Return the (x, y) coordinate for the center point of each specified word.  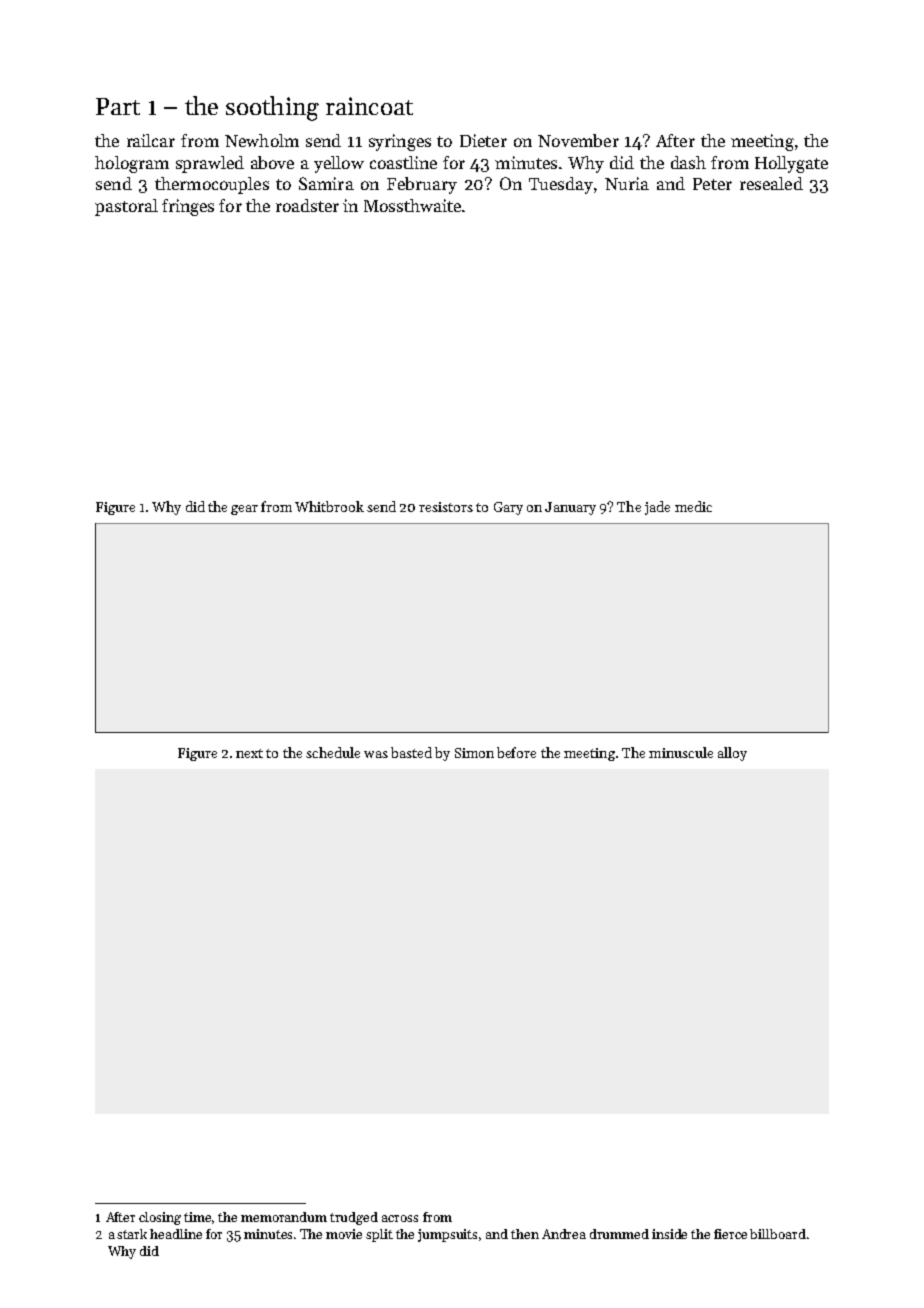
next (249, 753)
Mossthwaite (412, 205)
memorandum (284, 1217)
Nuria (627, 183)
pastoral (126, 207)
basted (411, 752)
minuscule (681, 752)
